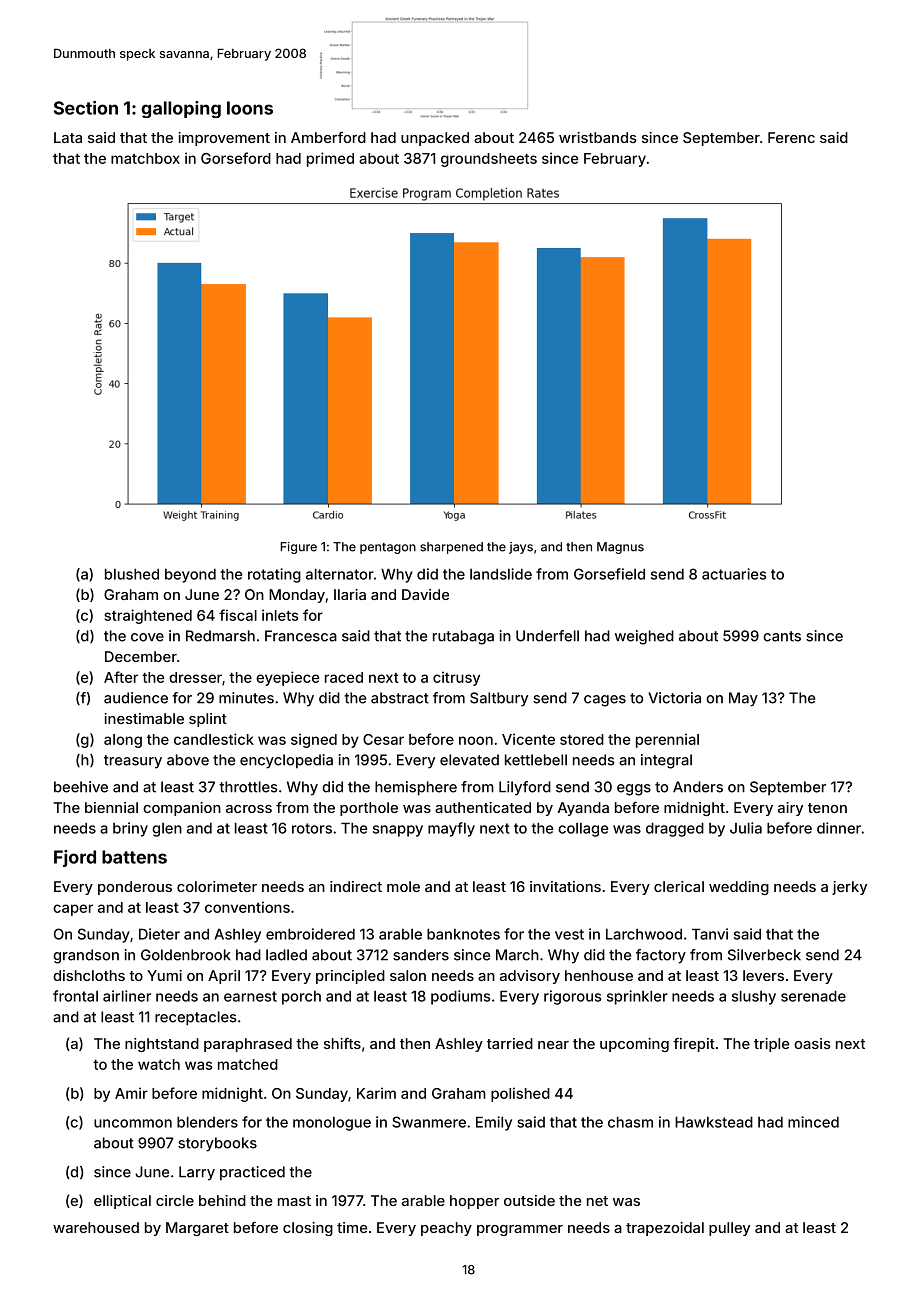  I want to click on jerky, so click(849, 888).
